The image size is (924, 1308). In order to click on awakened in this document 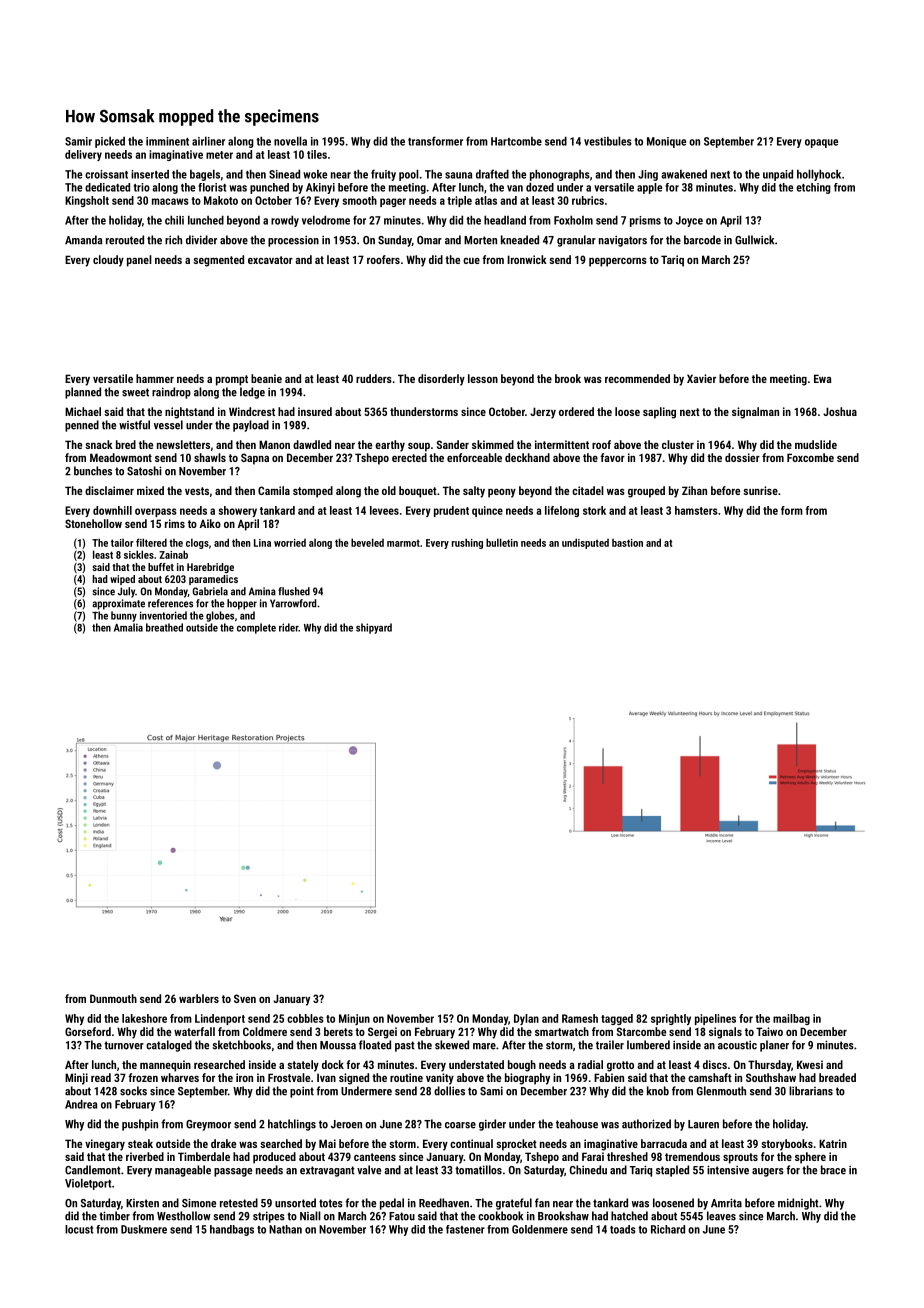, I will do `click(684, 174)`.
